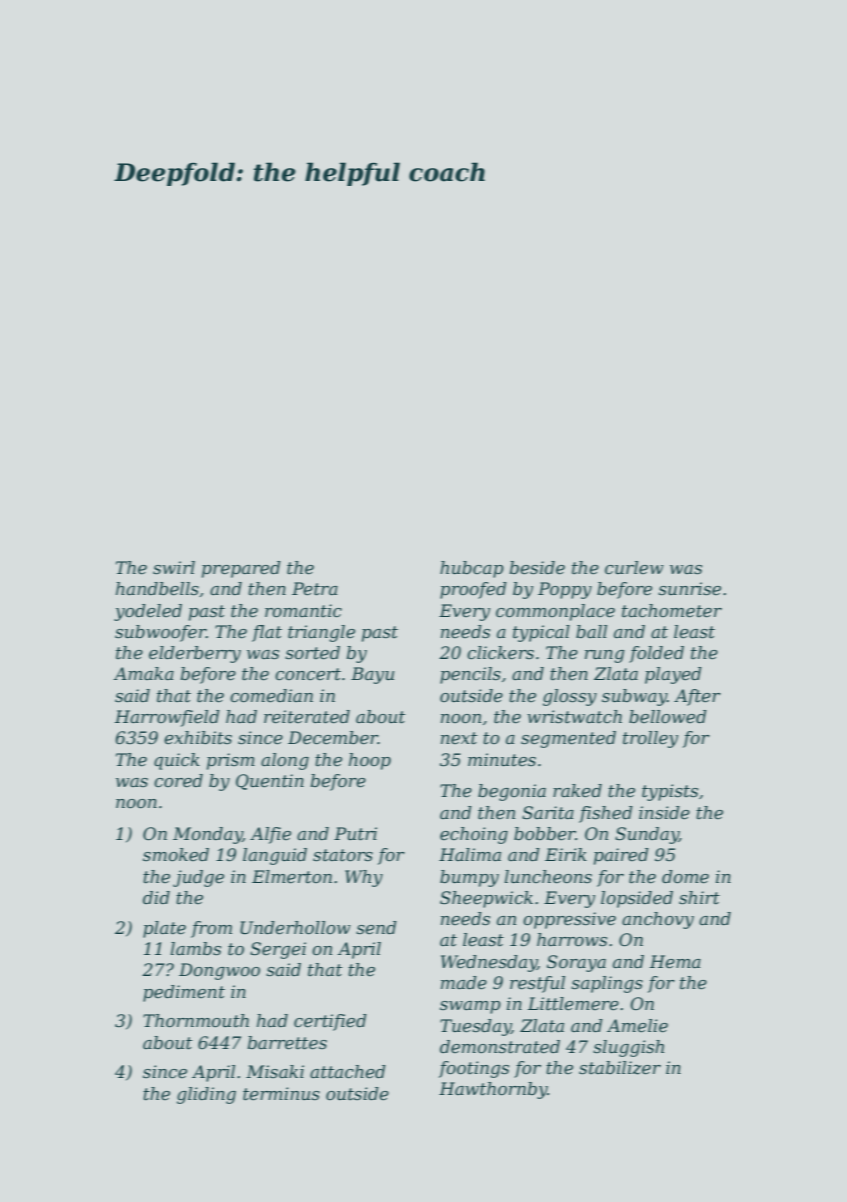 The image size is (847, 1202). What do you see at coordinates (196, 1021) in the document?
I see `Thornmouth` at bounding box center [196, 1021].
